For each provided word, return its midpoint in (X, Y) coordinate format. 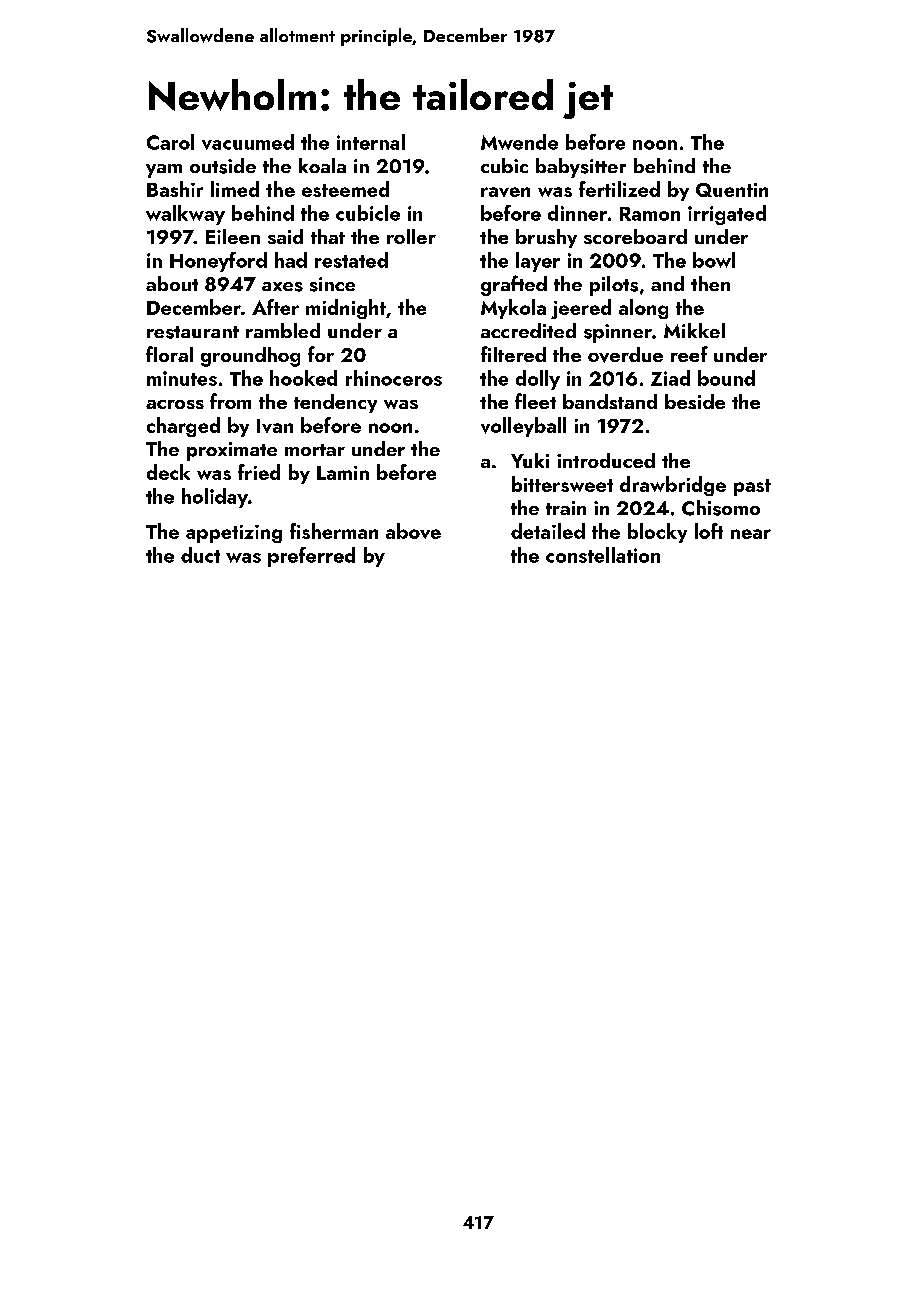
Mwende (519, 142)
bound (726, 378)
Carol (170, 142)
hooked (303, 378)
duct (200, 555)
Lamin (343, 473)
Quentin (732, 190)
